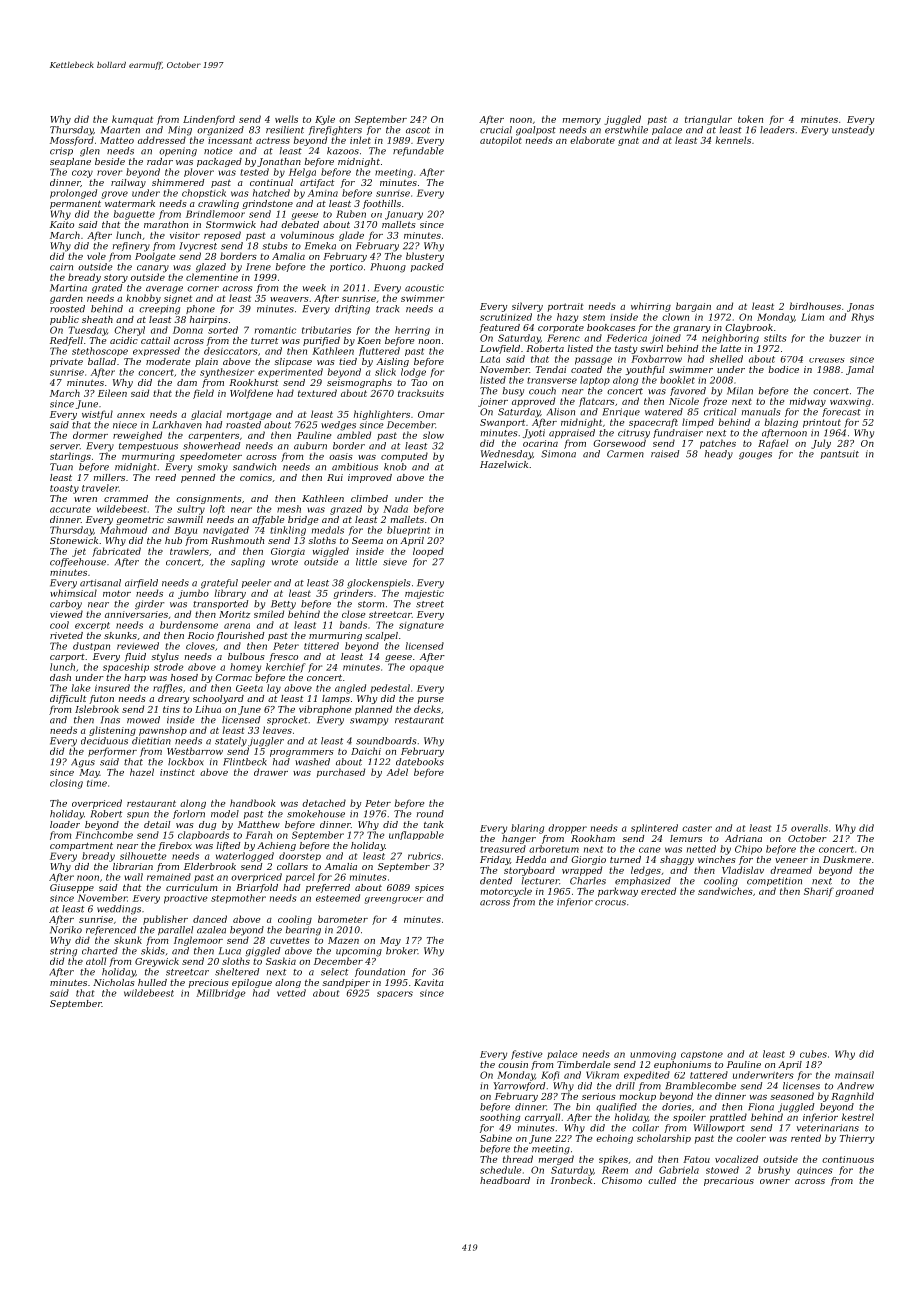 Image resolution: width=924 pixels, height=1308 pixels. What do you see at coordinates (743, 838) in the page?
I see `Adriana` at bounding box center [743, 838].
